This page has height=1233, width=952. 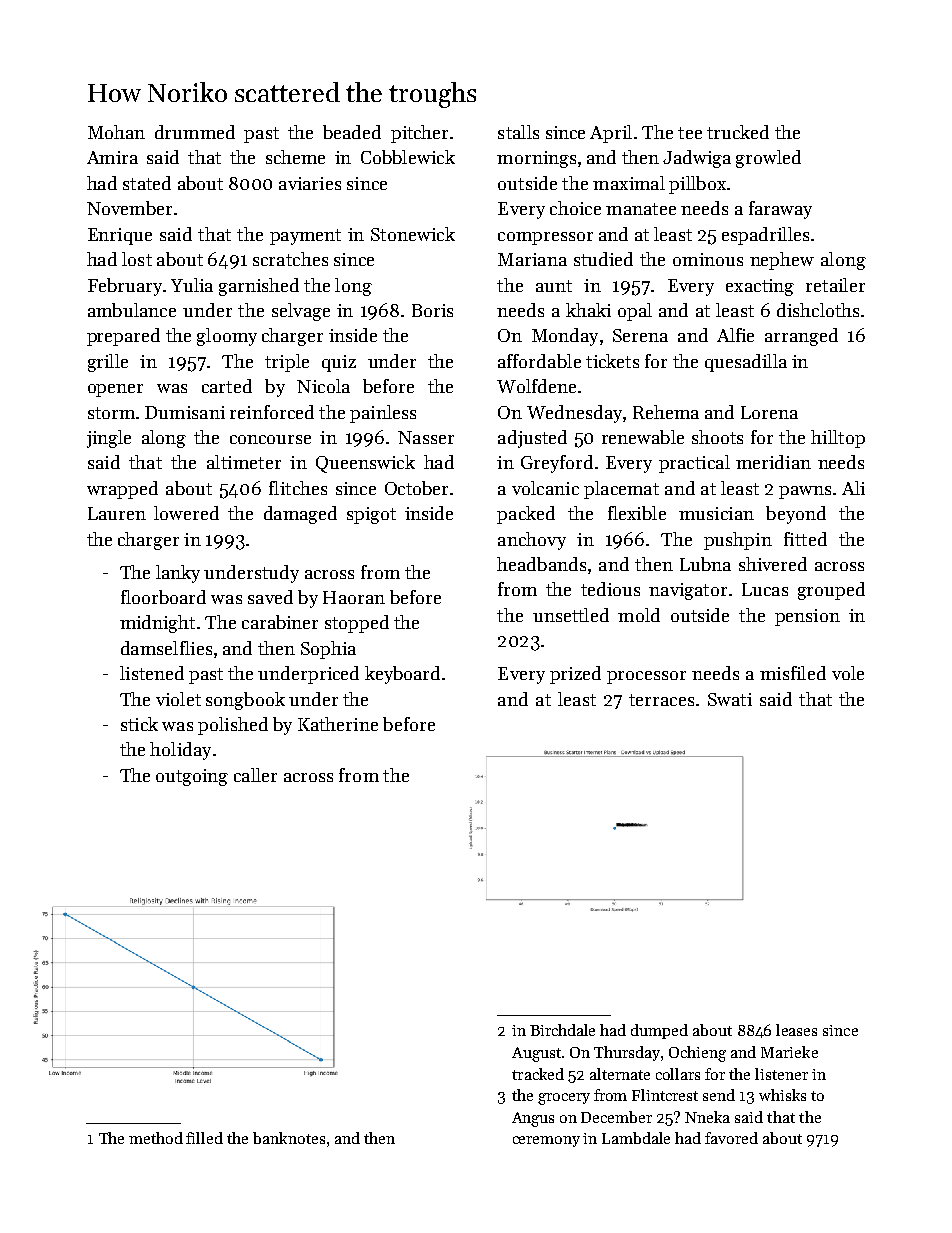 What do you see at coordinates (192, 285) in the page?
I see `Yulia` at bounding box center [192, 285].
